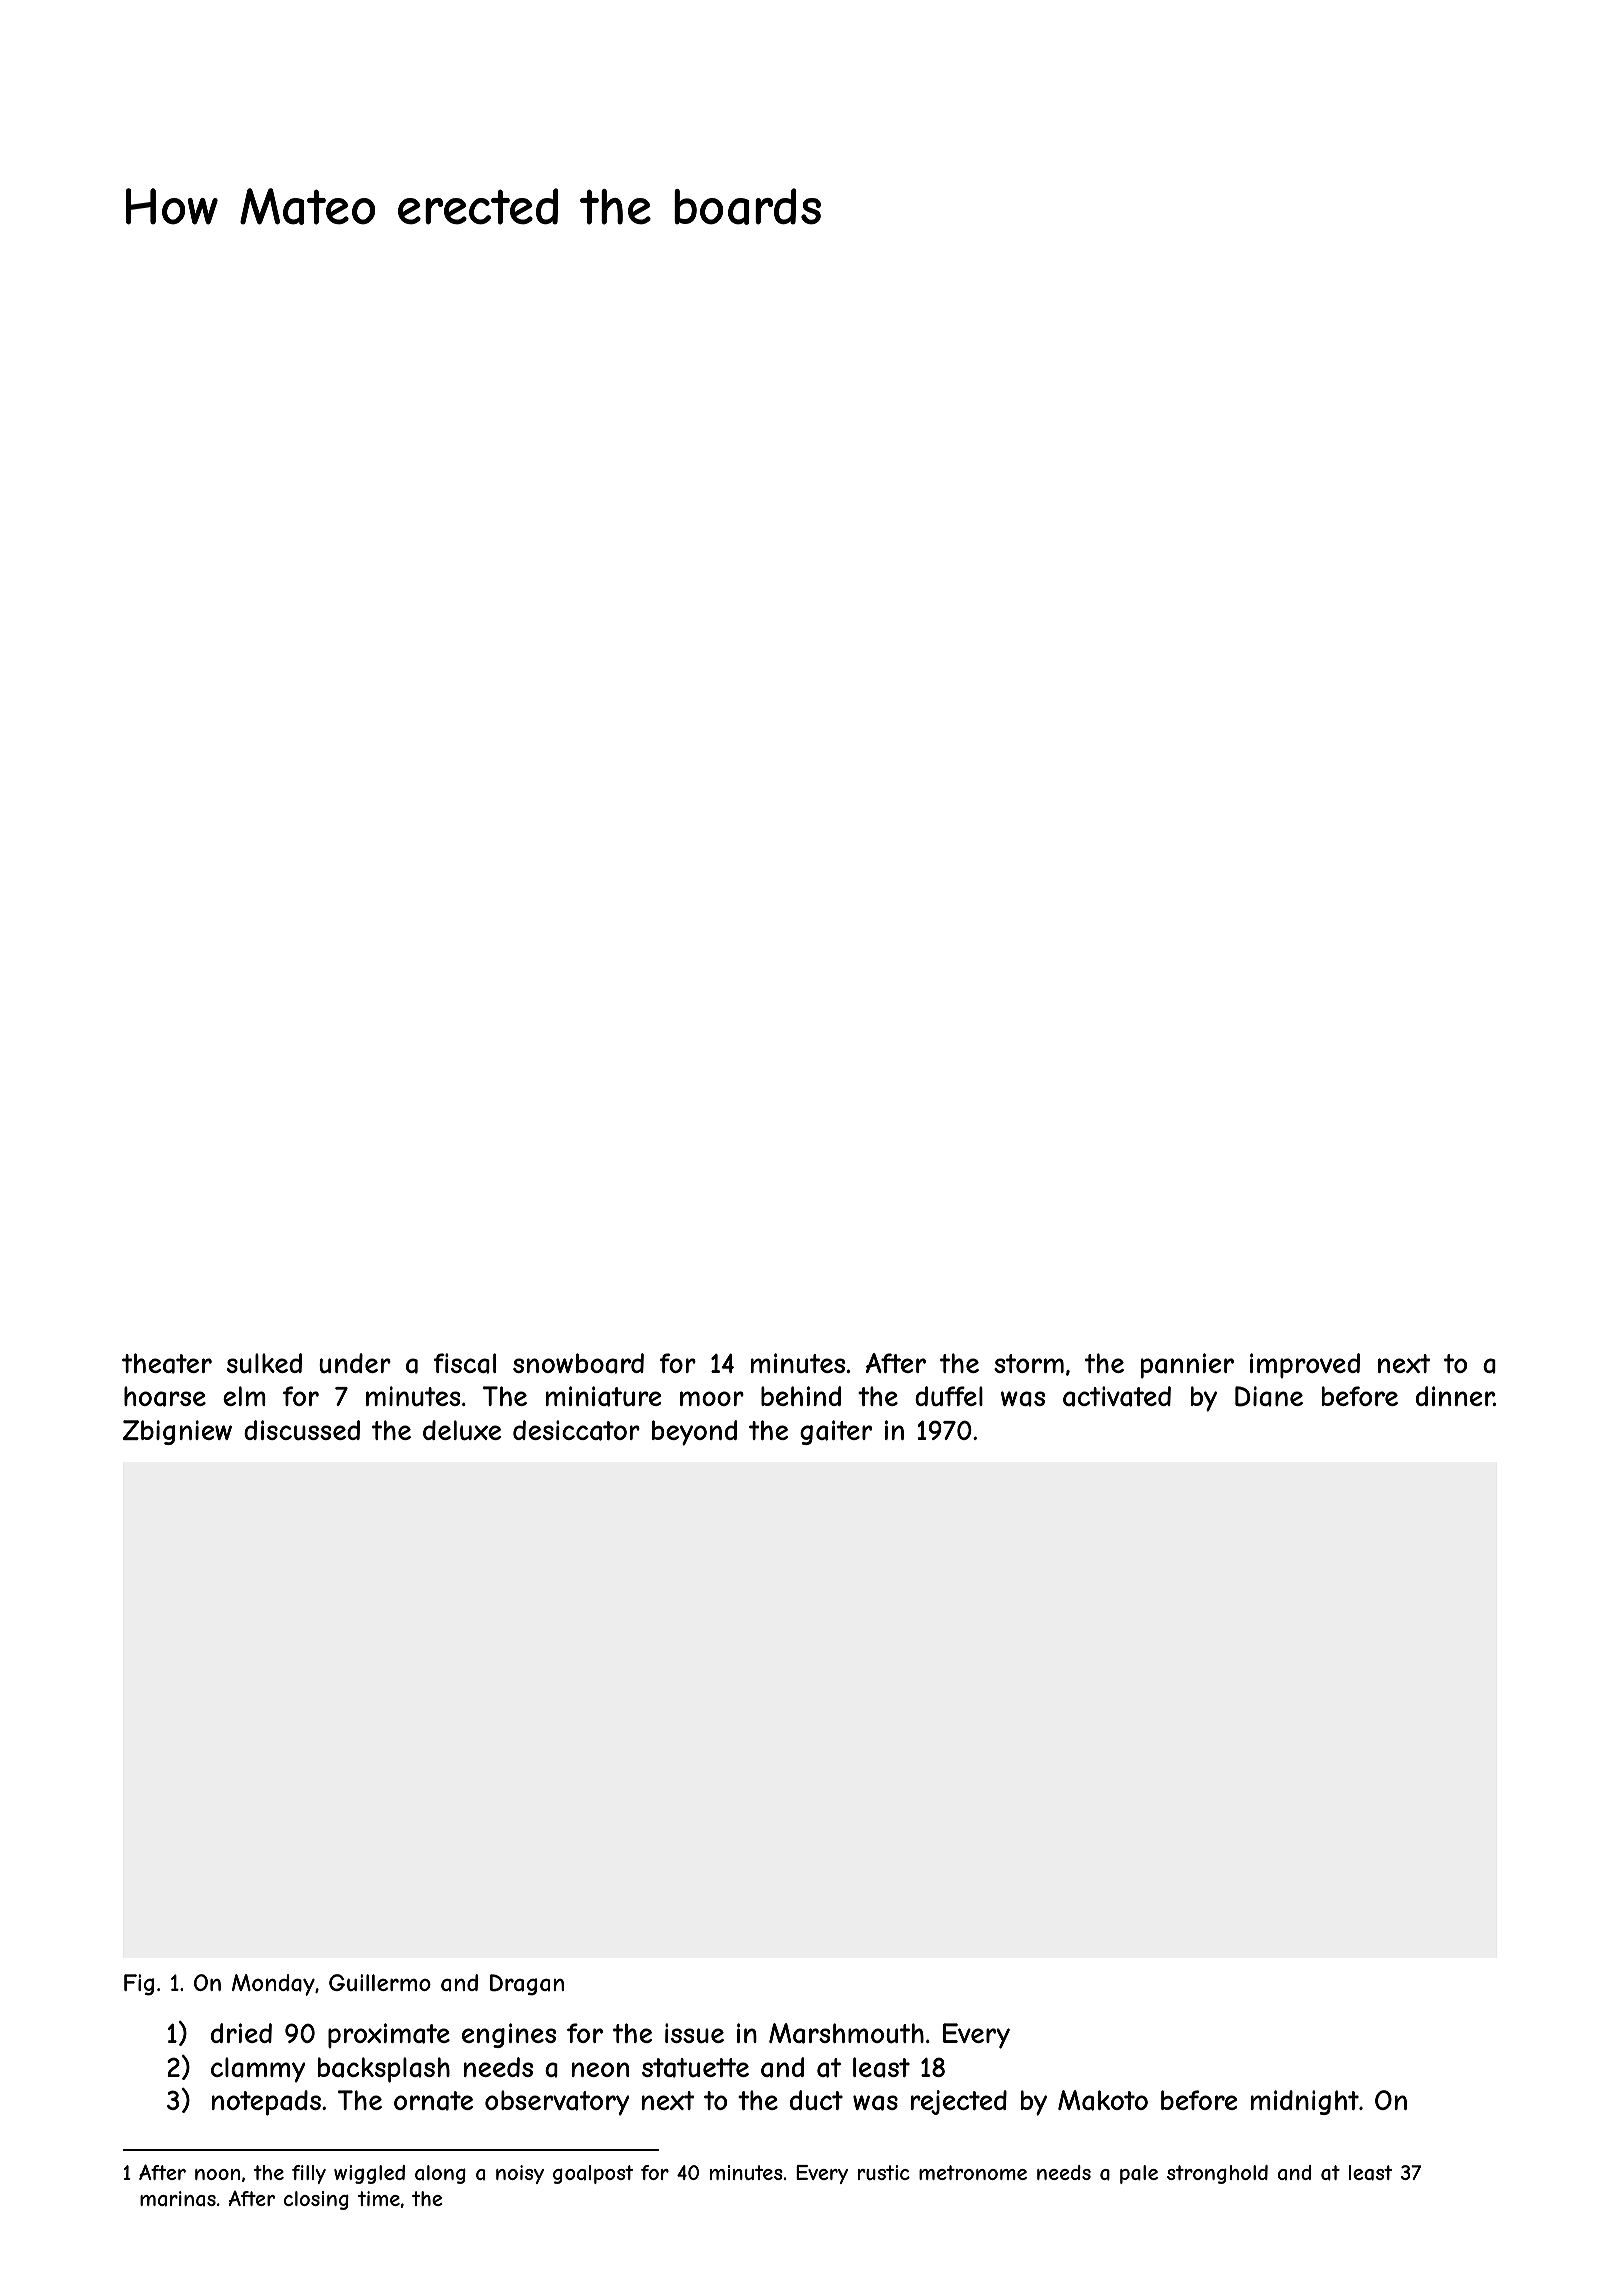 The image size is (1620, 2292). Describe the element at coordinates (462, 1430) in the image. I see `deluxe` at that location.
